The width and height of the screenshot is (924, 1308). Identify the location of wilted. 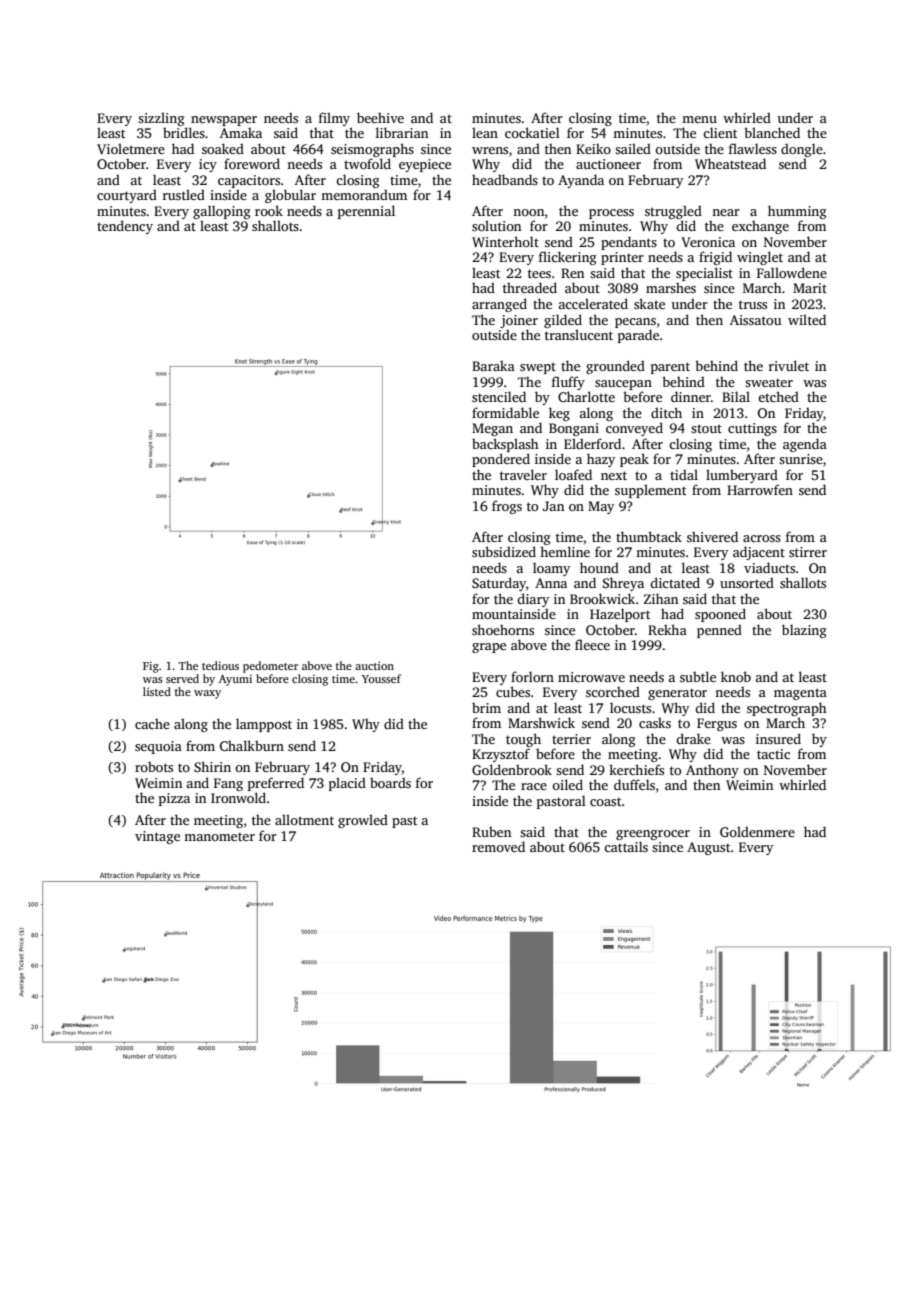
(807, 319).
